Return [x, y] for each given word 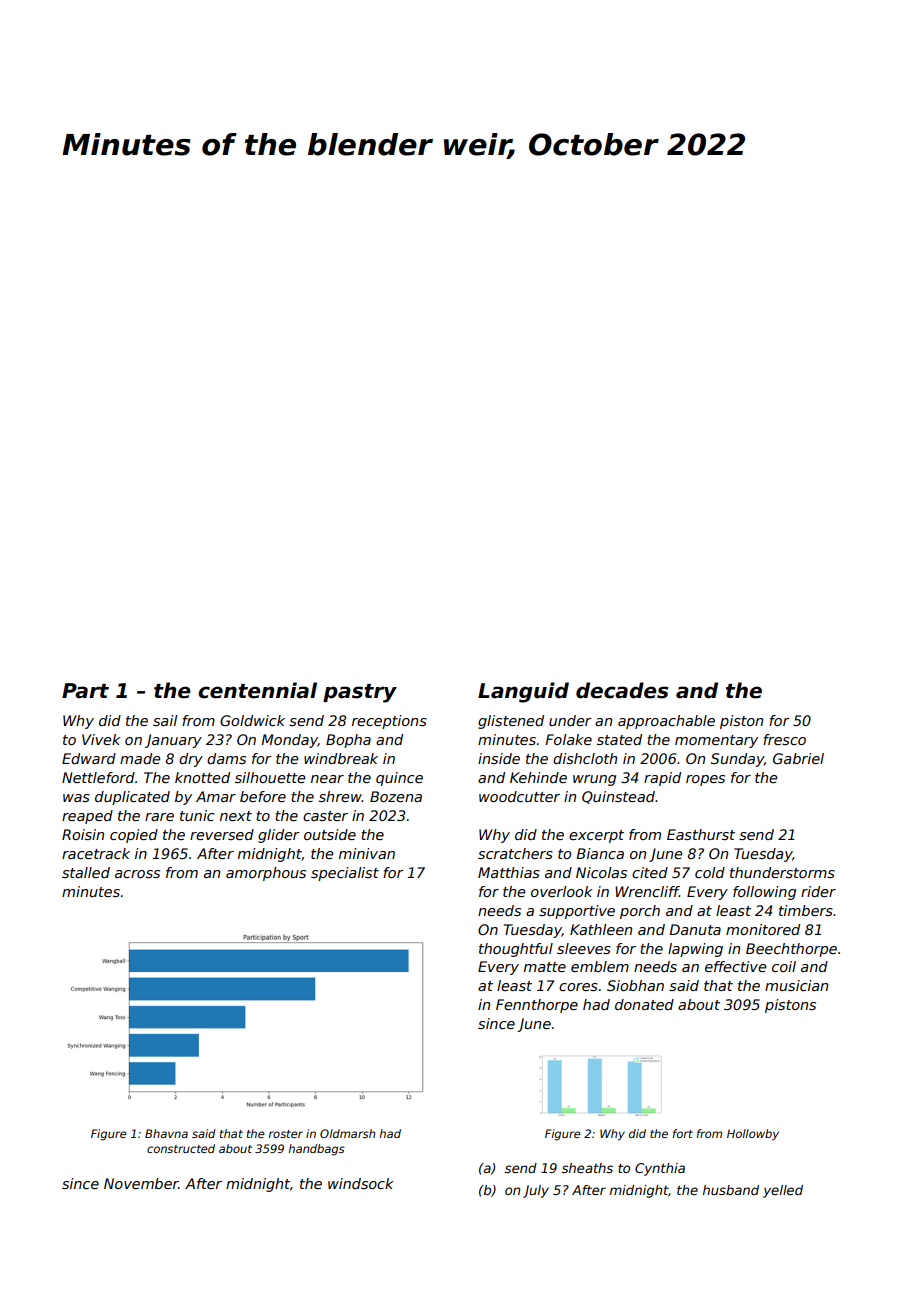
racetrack [96, 853]
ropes [705, 780]
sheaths [587, 1168]
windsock [361, 1183]
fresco [784, 739]
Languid [523, 692]
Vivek [101, 739]
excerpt [596, 836]
